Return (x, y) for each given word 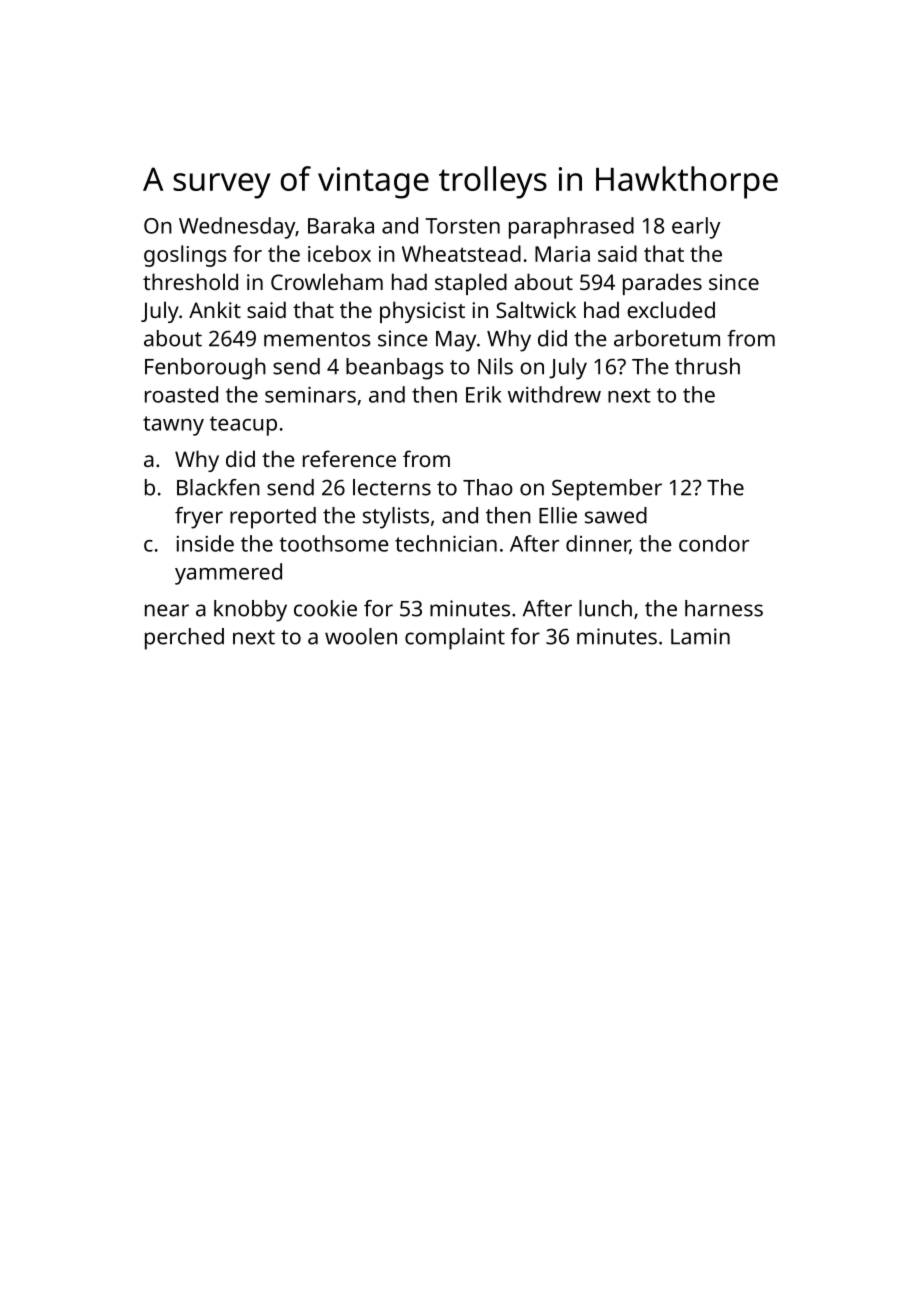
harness (724, 608)
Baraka (341, 225)
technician (446, 543)
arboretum (667, 338)
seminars (310, 394)
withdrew (554, 394)
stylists (396, 518)
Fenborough (205, 369)
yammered (228, 574)
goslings (185, 256)
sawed (616, 515)
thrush (707, 366)
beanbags (395, 369)
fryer (199, 518)
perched (184, 639)
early (696, 228)
